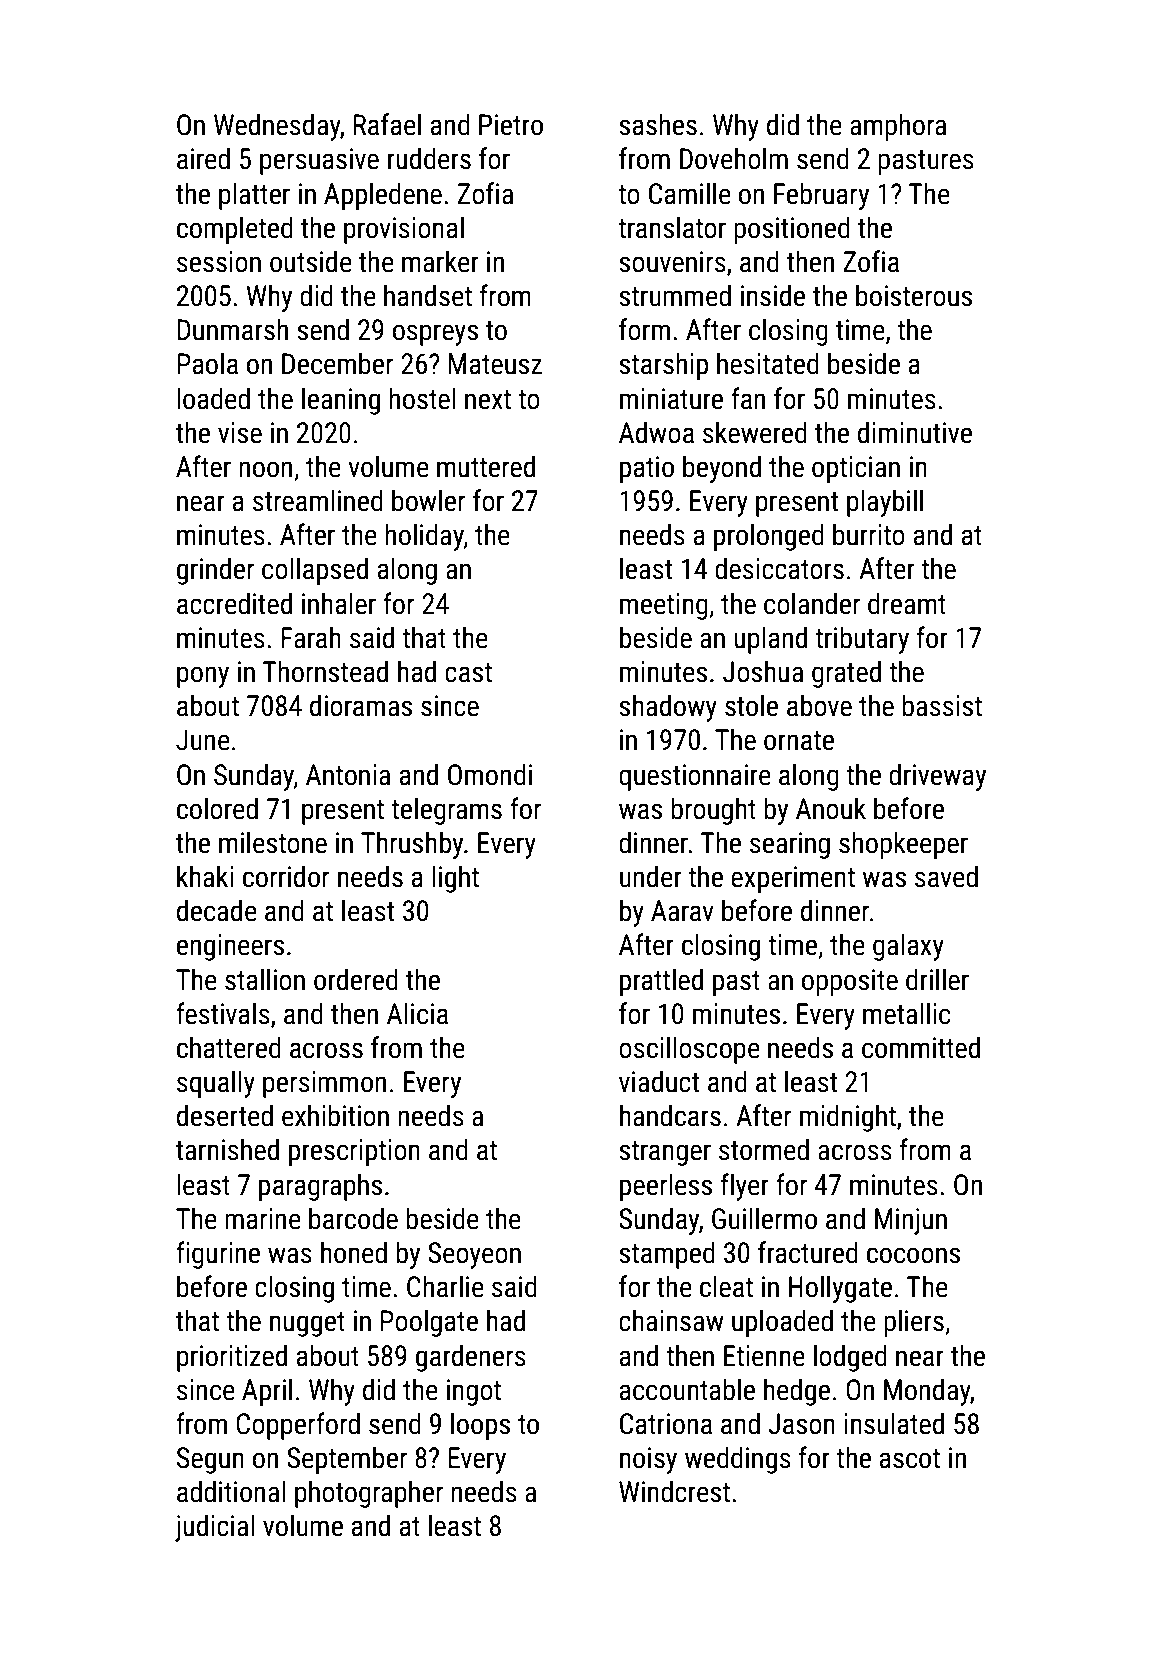  I want to click on dioramas, so click(361, 705).
